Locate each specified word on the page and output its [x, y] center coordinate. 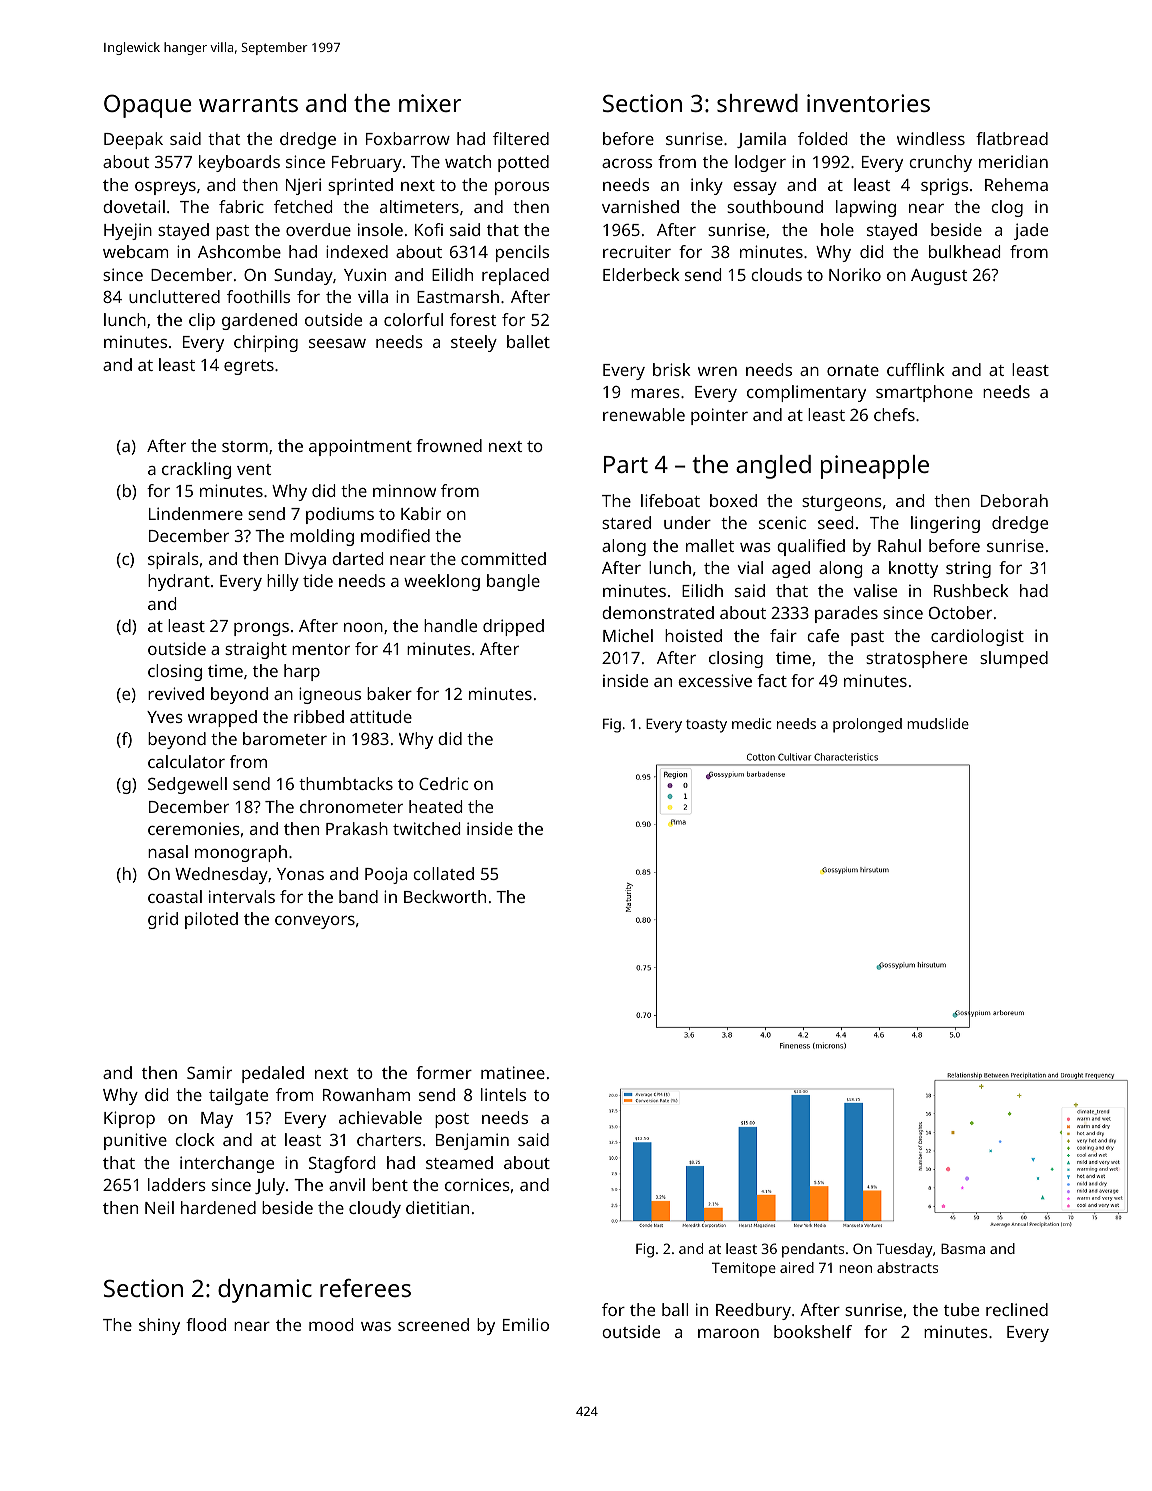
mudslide [938, 723]
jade [1031, 231]
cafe [823, 635]
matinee [513, 1072]
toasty [706, 726]
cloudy [375, 1209]
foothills [258, 296]
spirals [173, 560]
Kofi [429, 229]
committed [503, 558]
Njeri [303, 186]
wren [717, 371]
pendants [813, 1250]
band [358, 896]
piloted [211, 920]
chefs [894, 414]
